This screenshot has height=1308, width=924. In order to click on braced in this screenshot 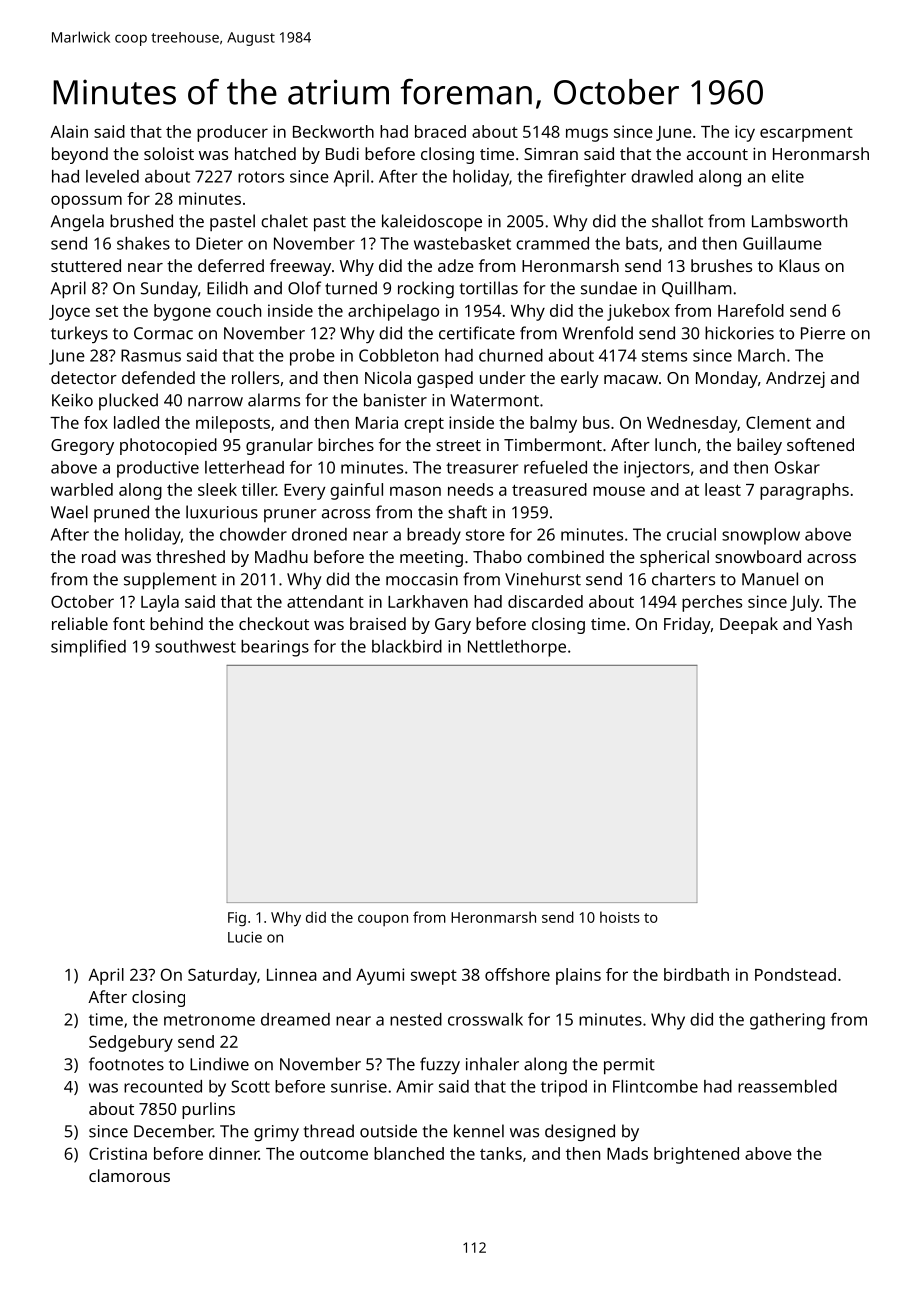, I will do `click(440, 131)`.
